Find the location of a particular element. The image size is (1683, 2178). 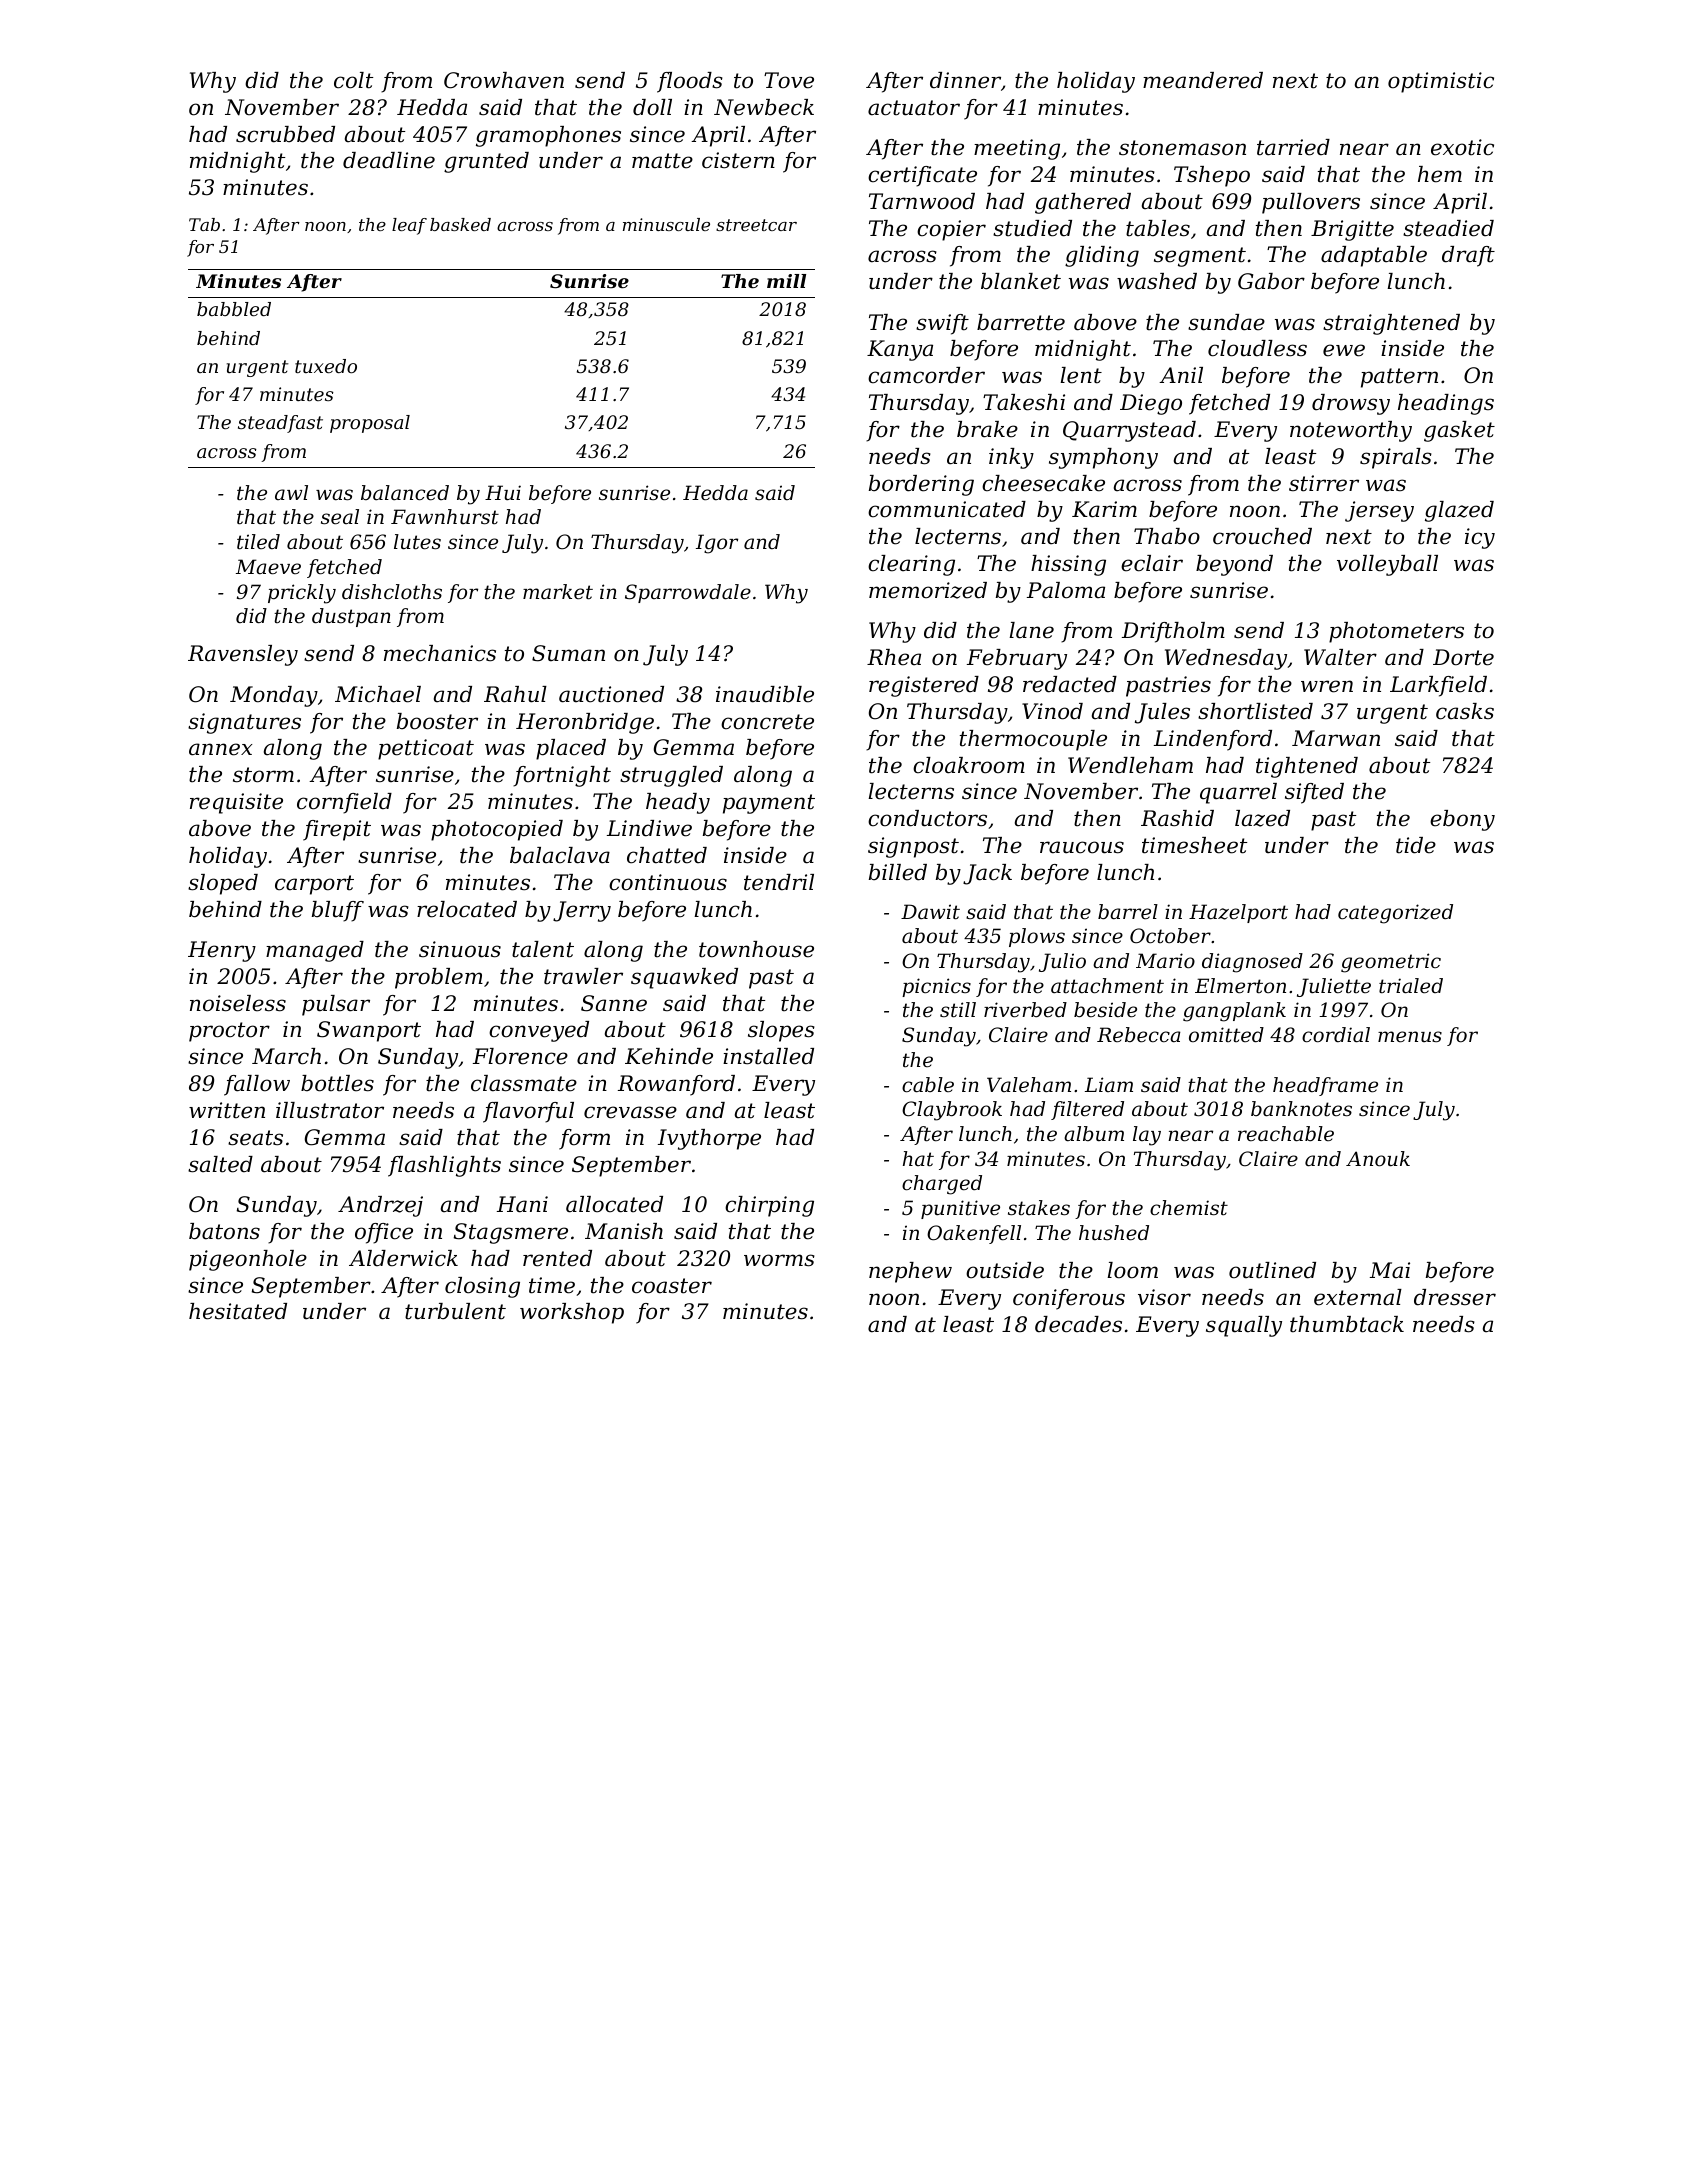

chatted is located at coordinates (667, 855).
